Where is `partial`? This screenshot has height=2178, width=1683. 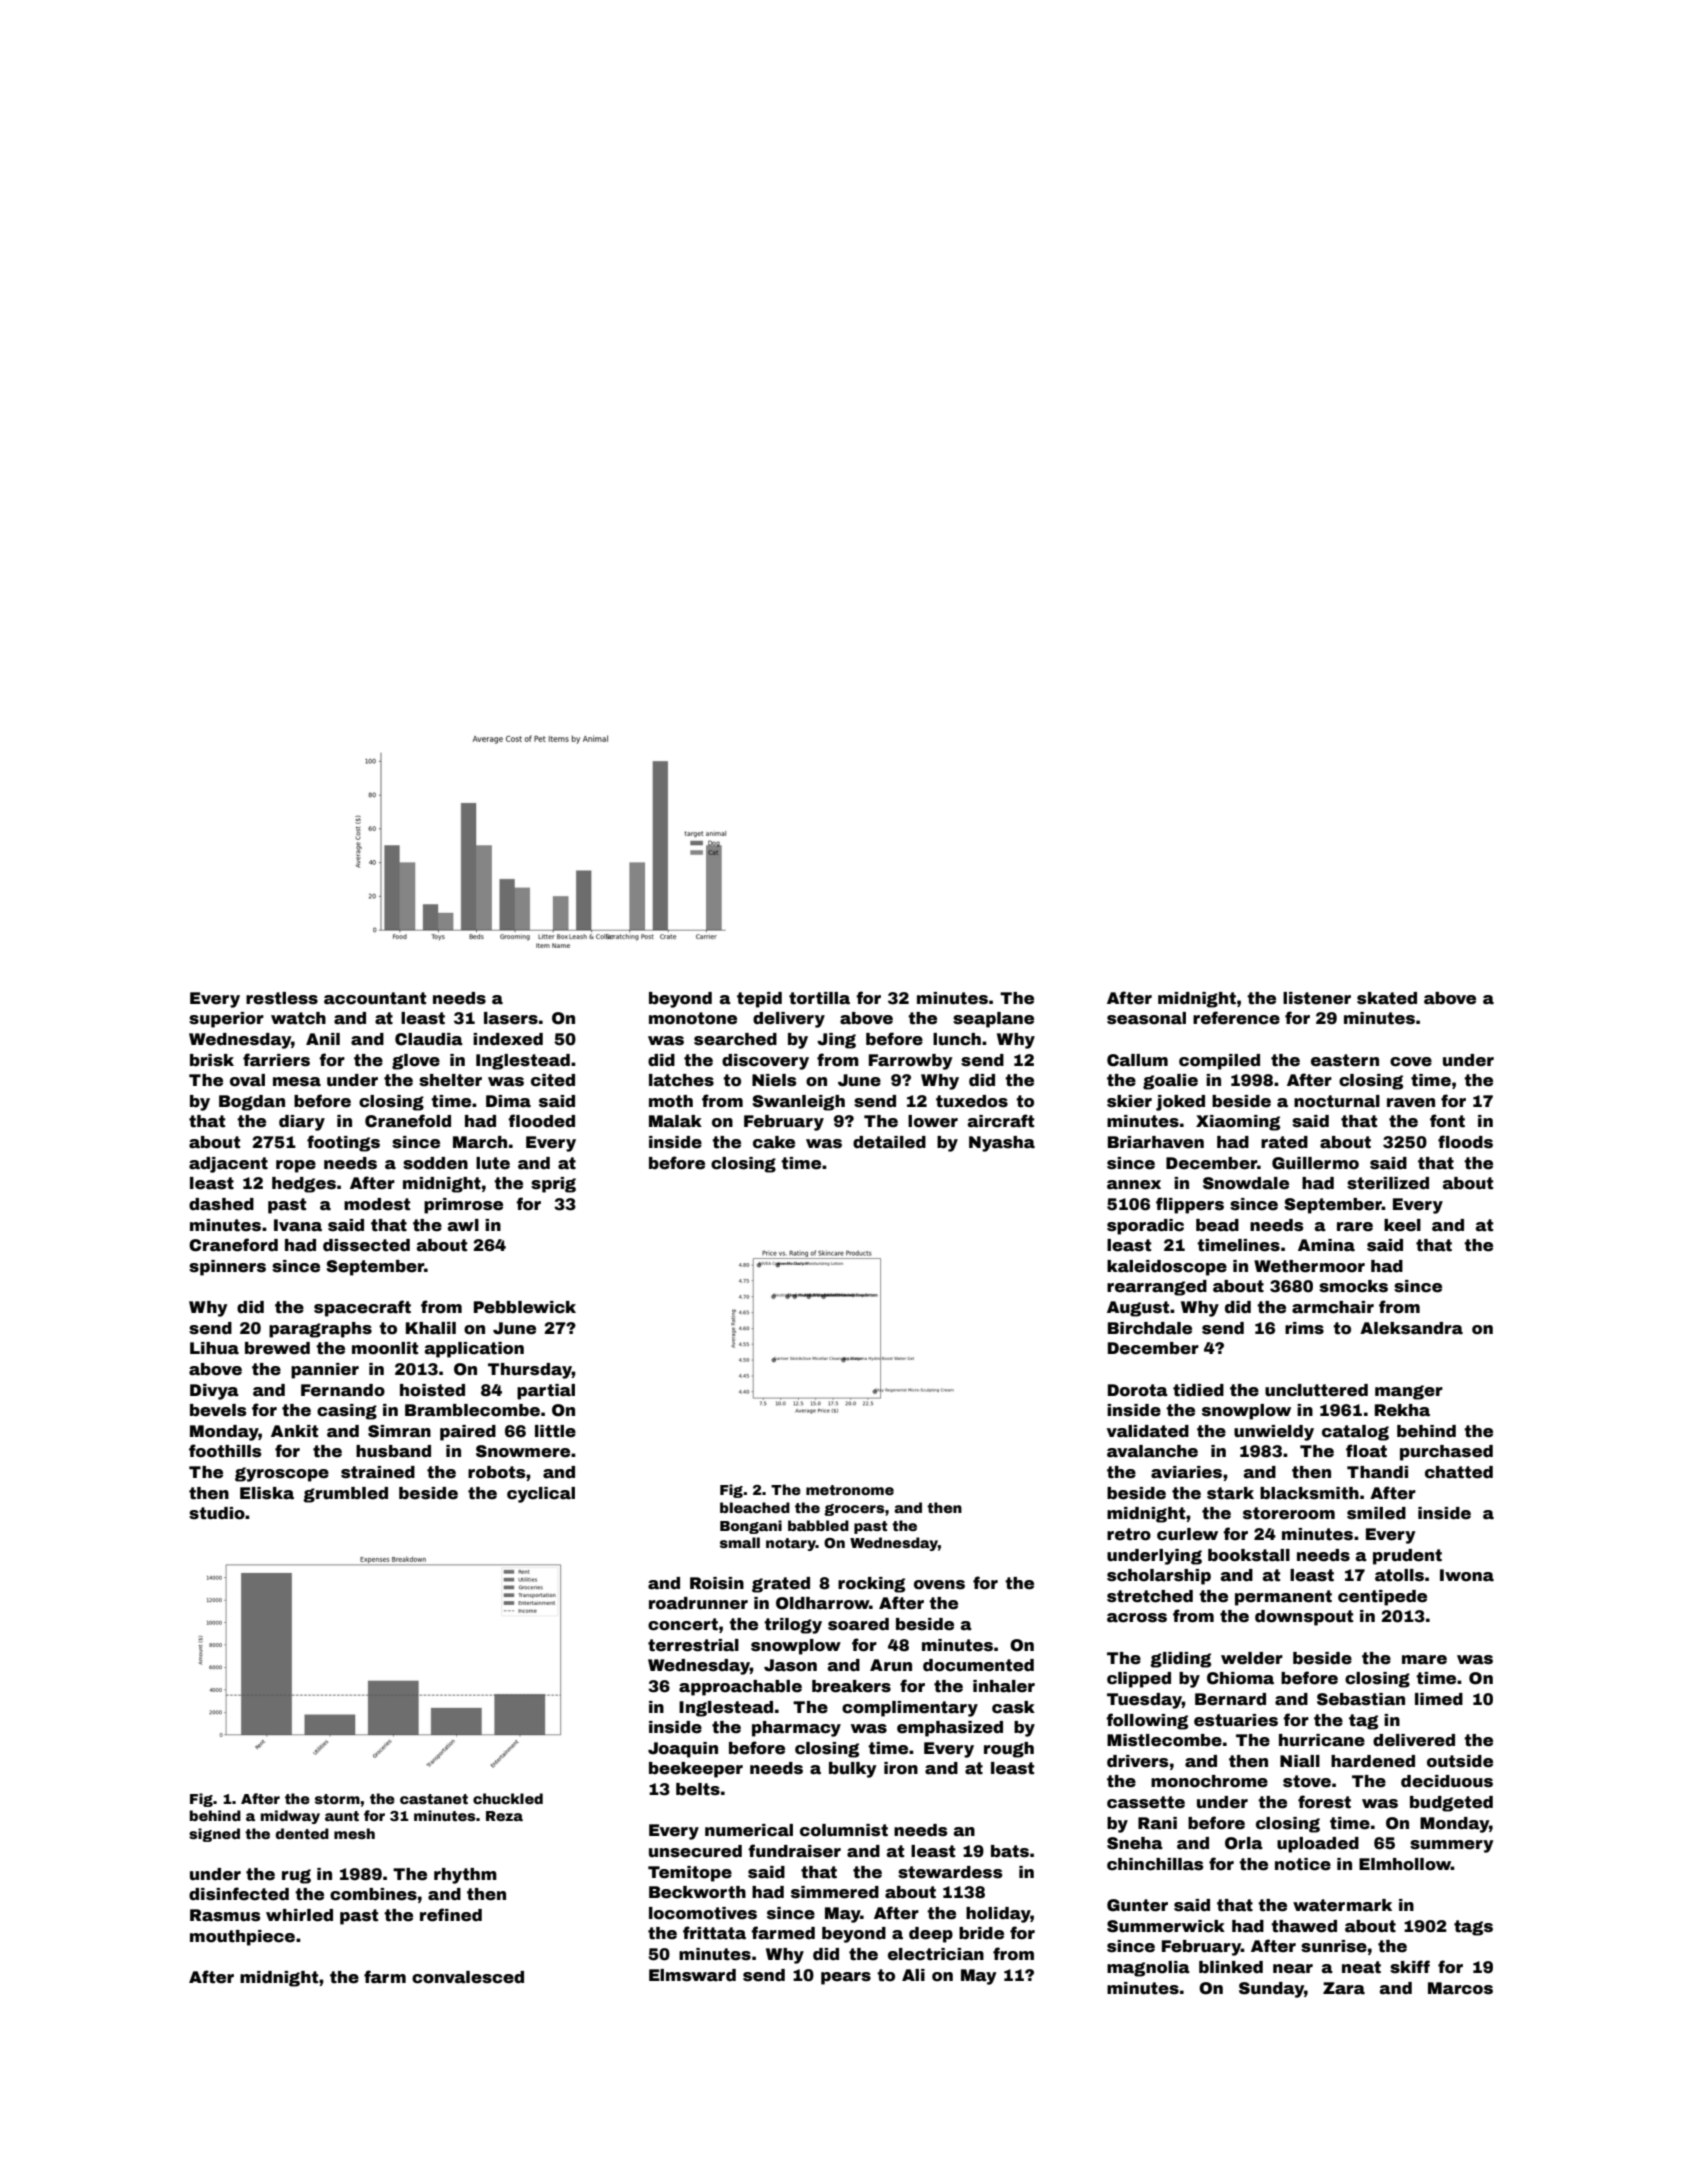 partial is located at coordinates (546, 1392).
